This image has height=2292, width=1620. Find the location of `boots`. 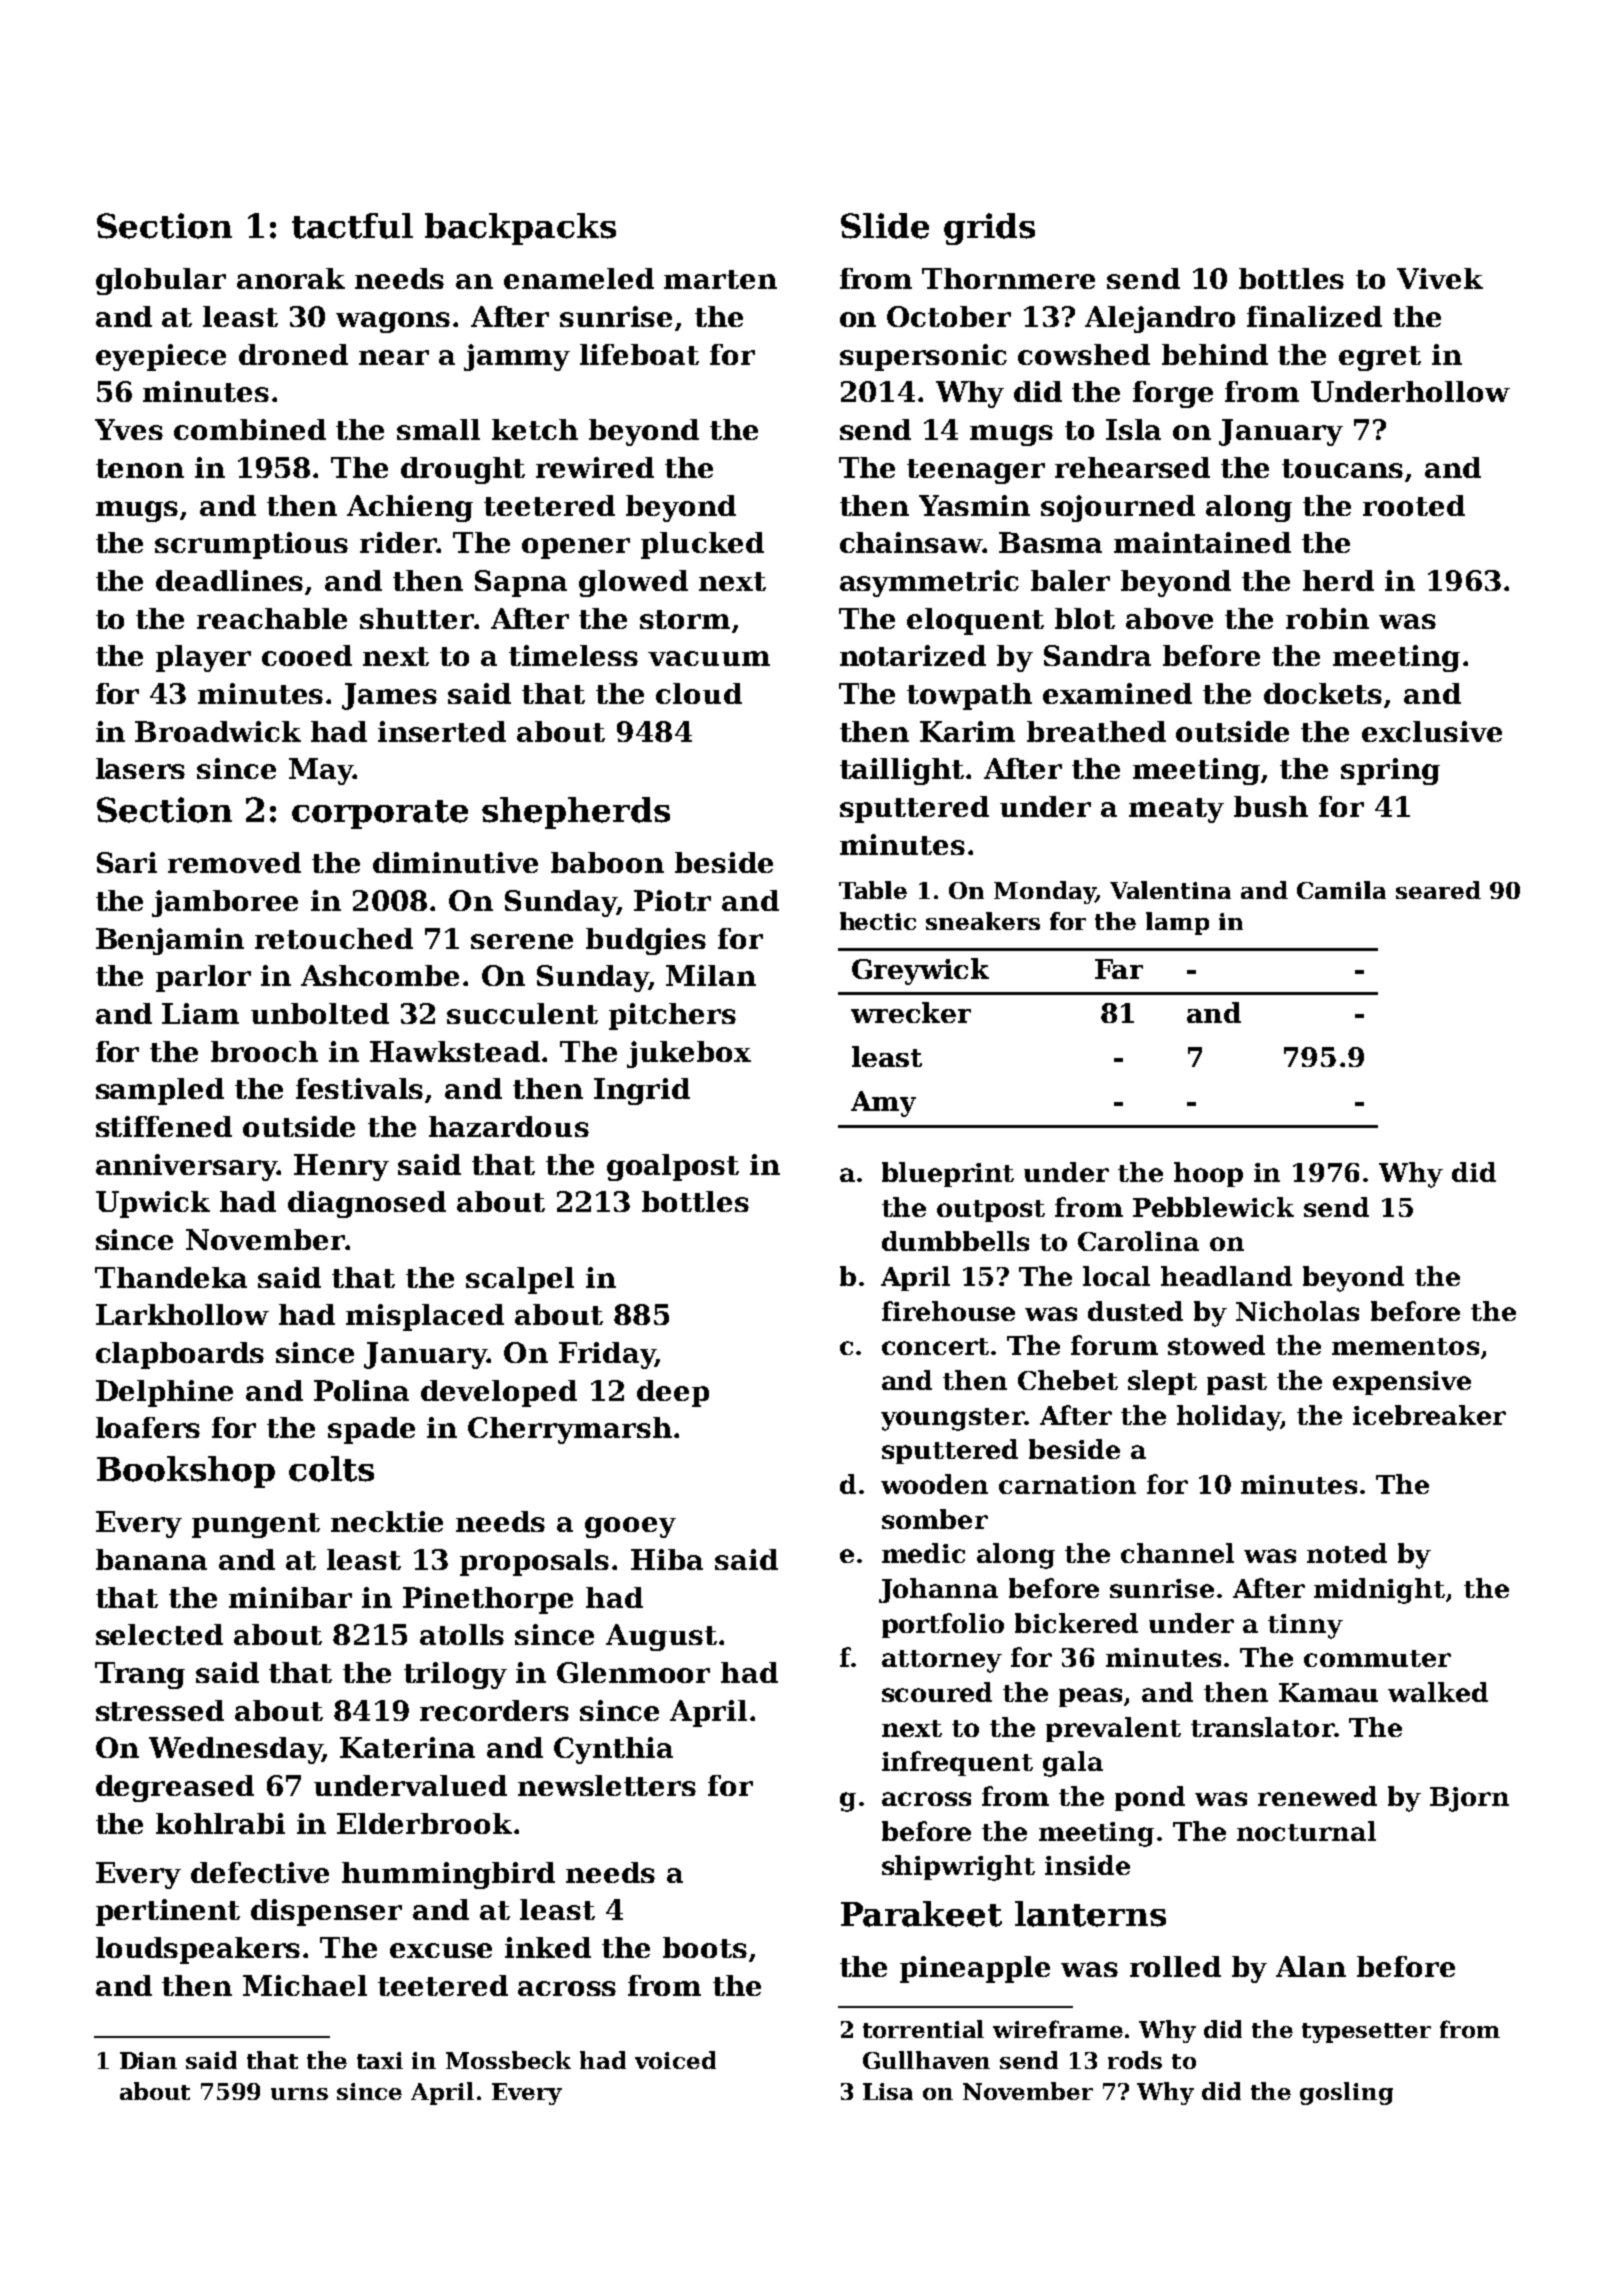

boots is located at coordinates (705, 1947).
